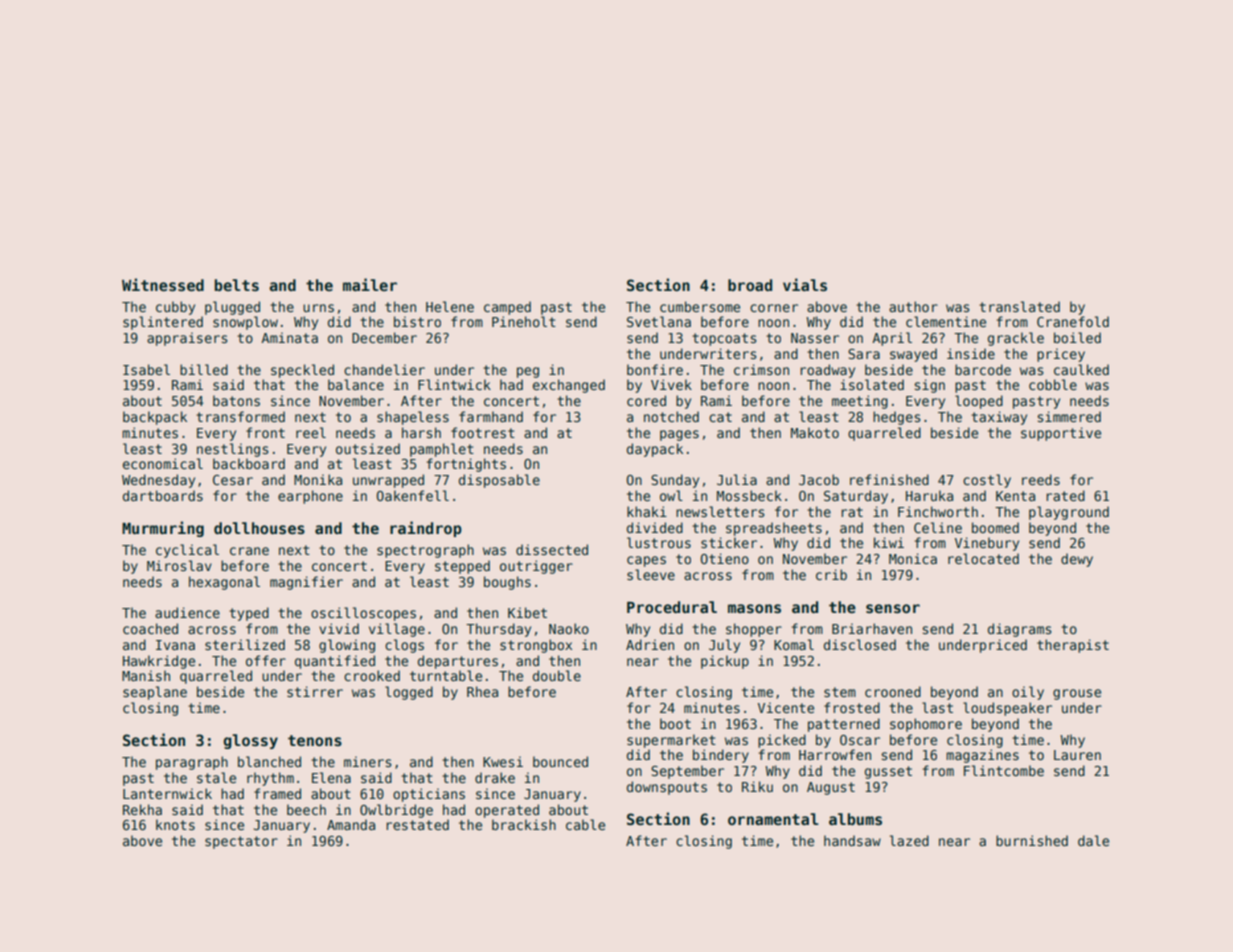 Image resolution: width=1233 pixels, height=952 pixels. Describe the element at coordinates (659, 321) in the screenshot. I see `Svetlana` at that location.
